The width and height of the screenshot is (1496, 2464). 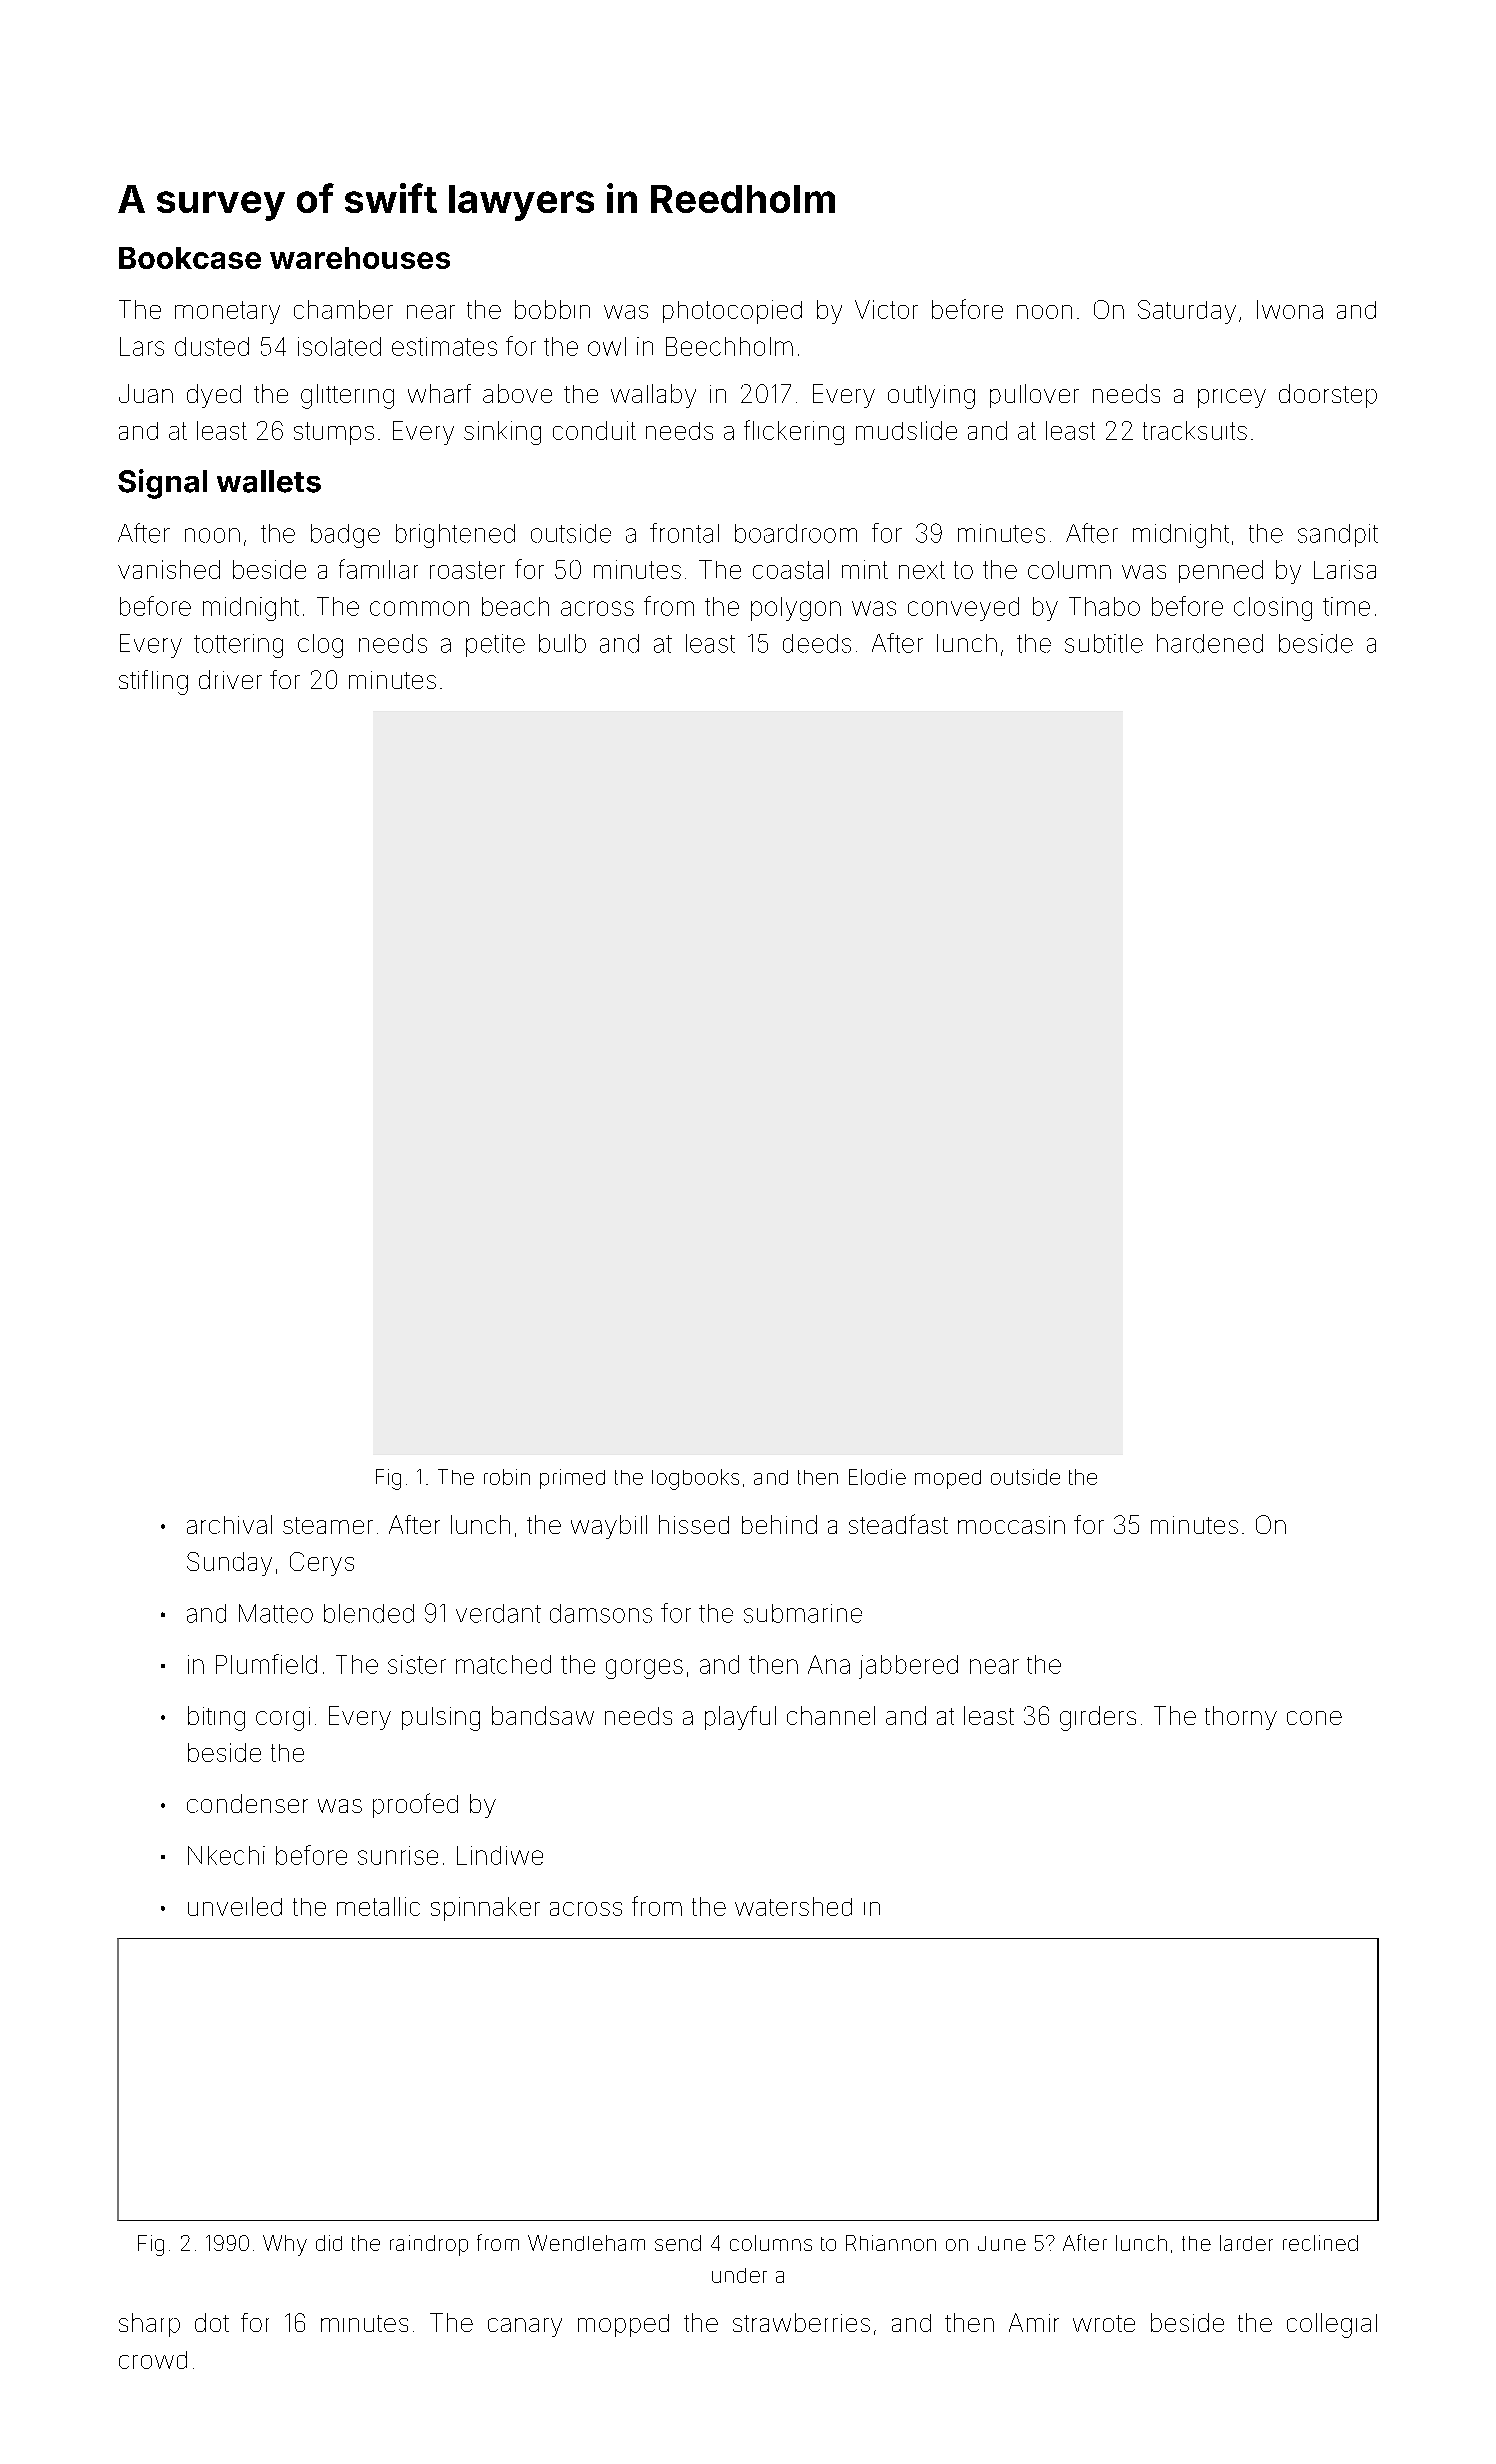 I want to click on polygon, so click(x=796, y=609).
